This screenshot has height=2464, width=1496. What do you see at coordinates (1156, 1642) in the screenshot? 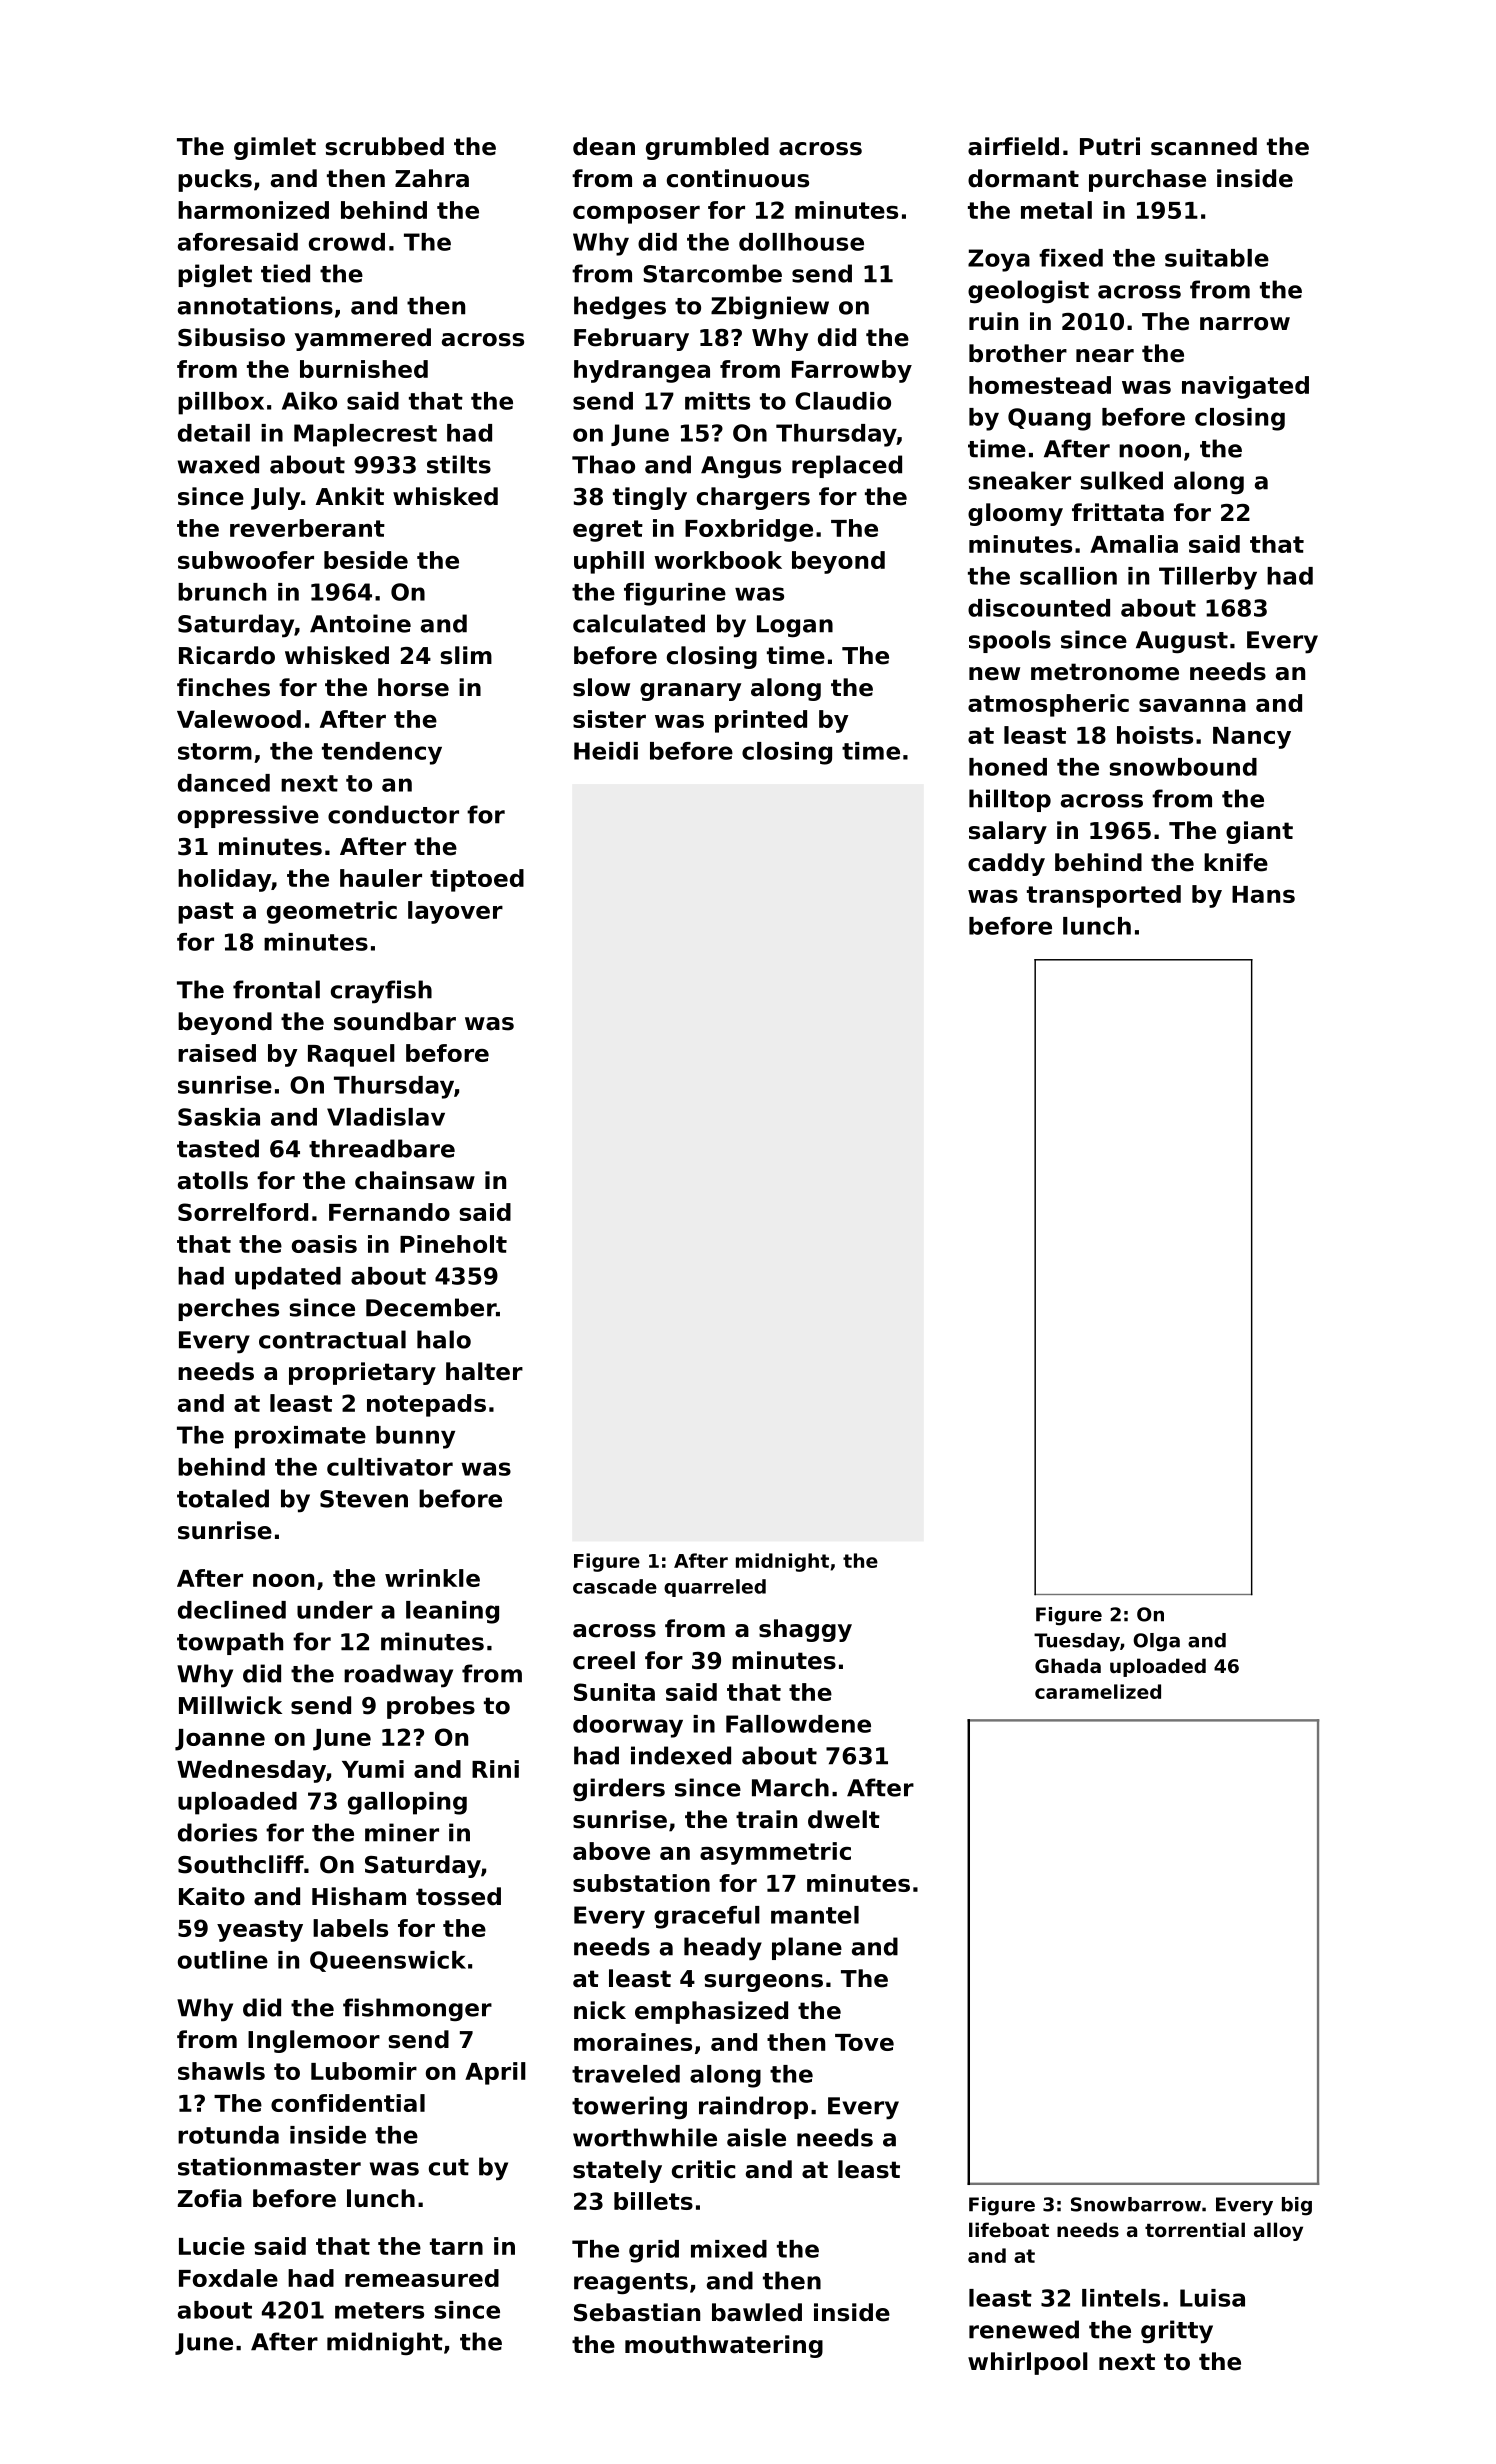
I see `Olga` at bounding box center [1156, 1642].
